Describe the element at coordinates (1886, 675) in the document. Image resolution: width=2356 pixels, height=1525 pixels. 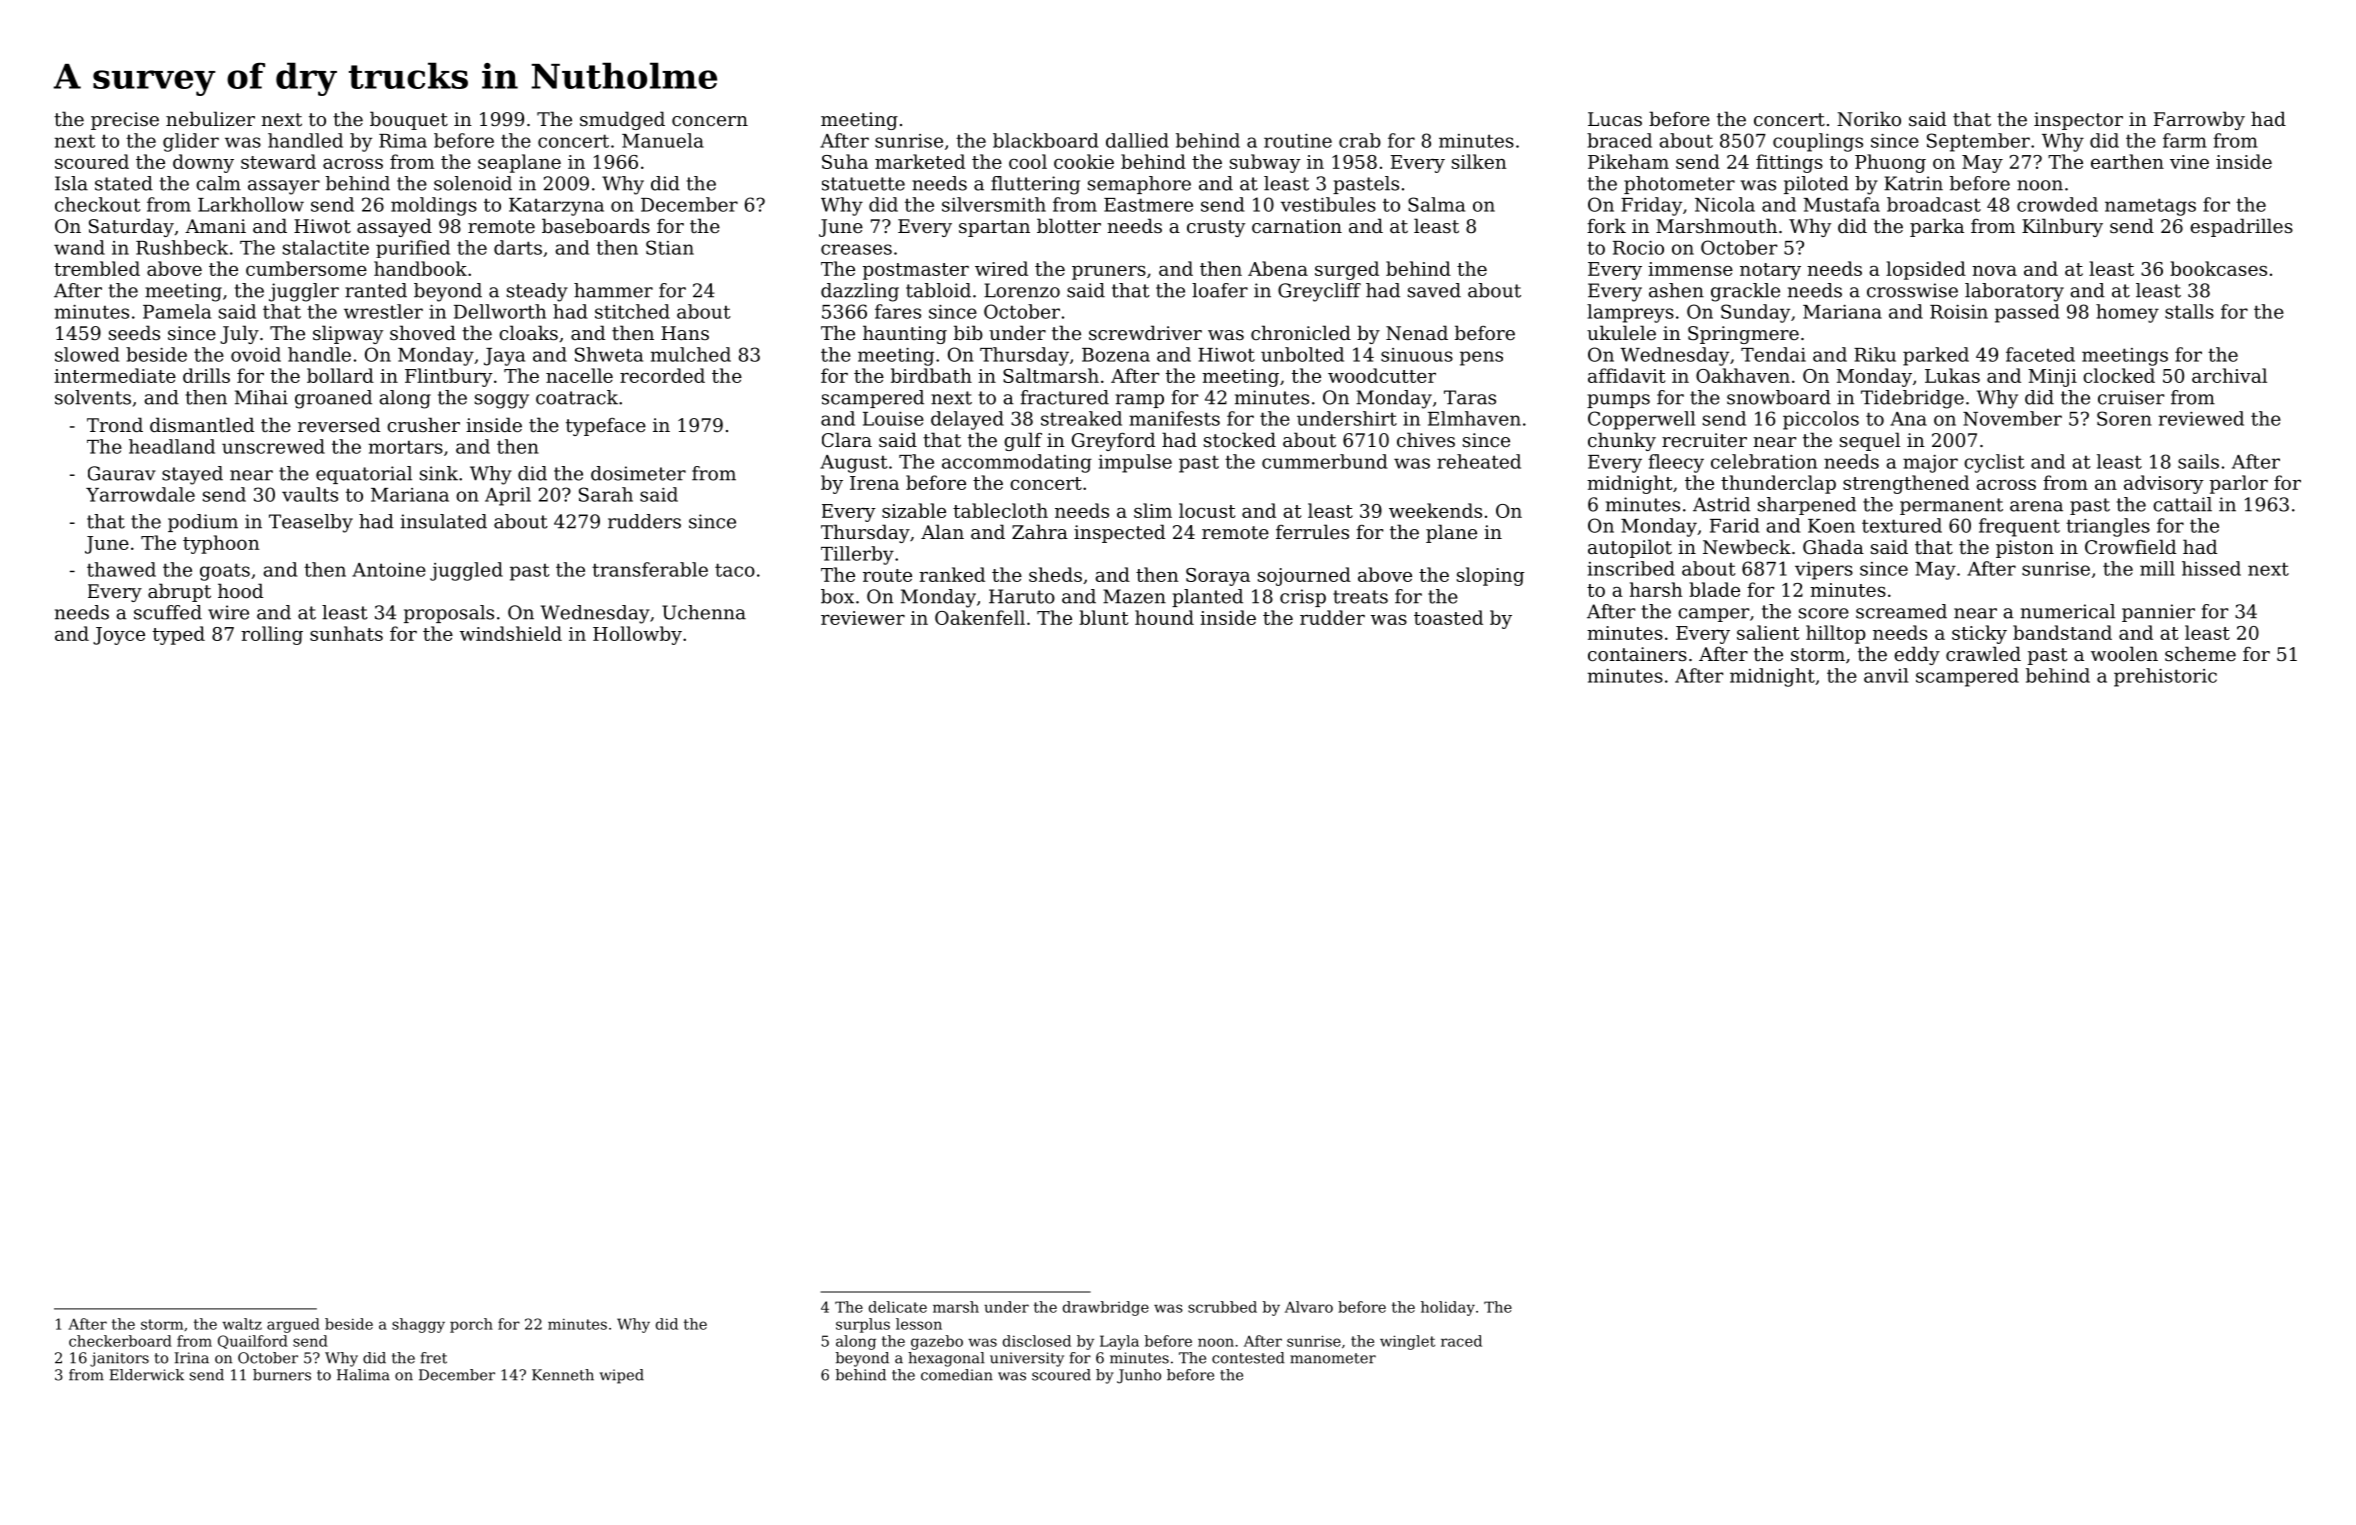
I see `anvil` at that location.
